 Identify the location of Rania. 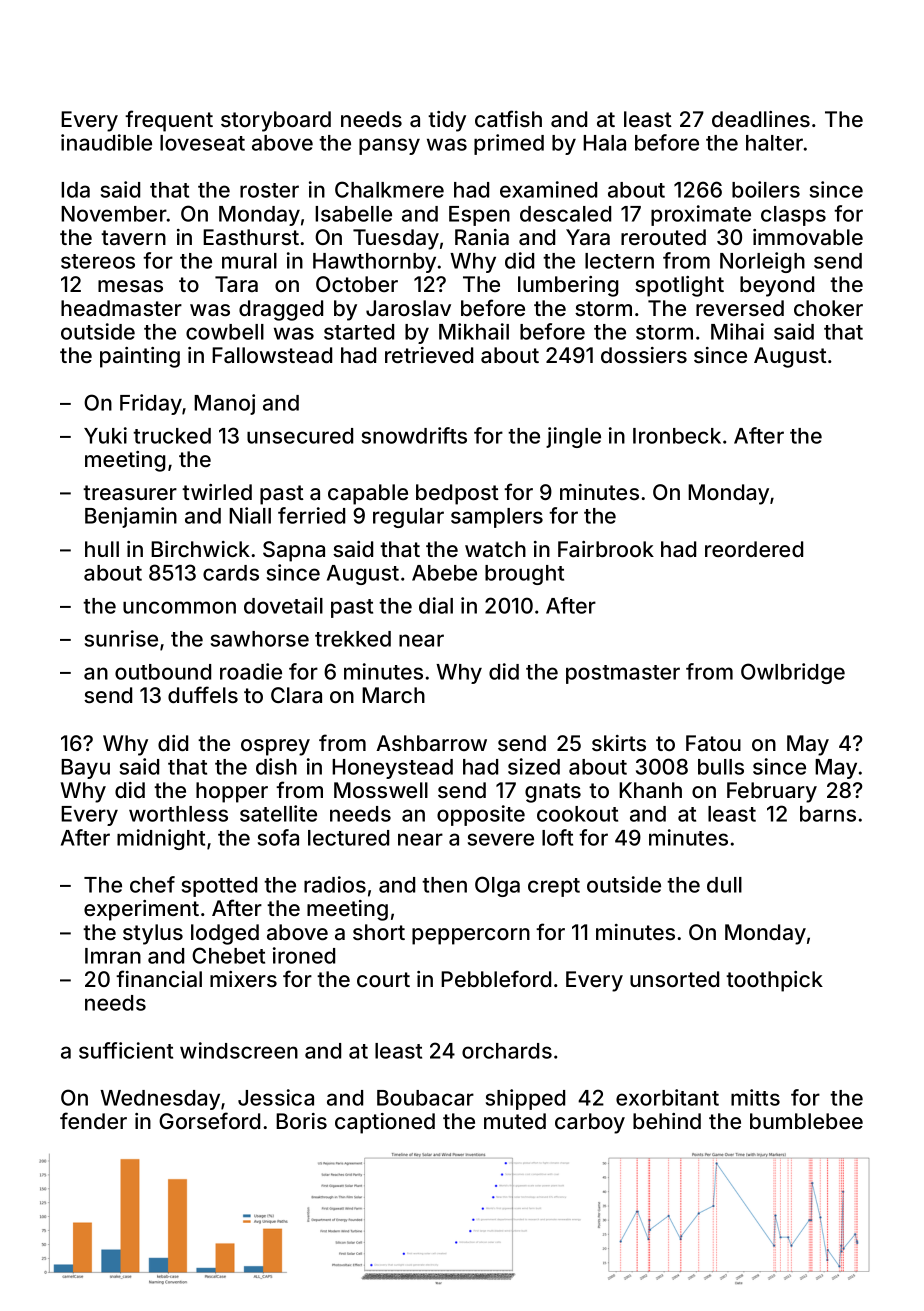
(482, 237).
